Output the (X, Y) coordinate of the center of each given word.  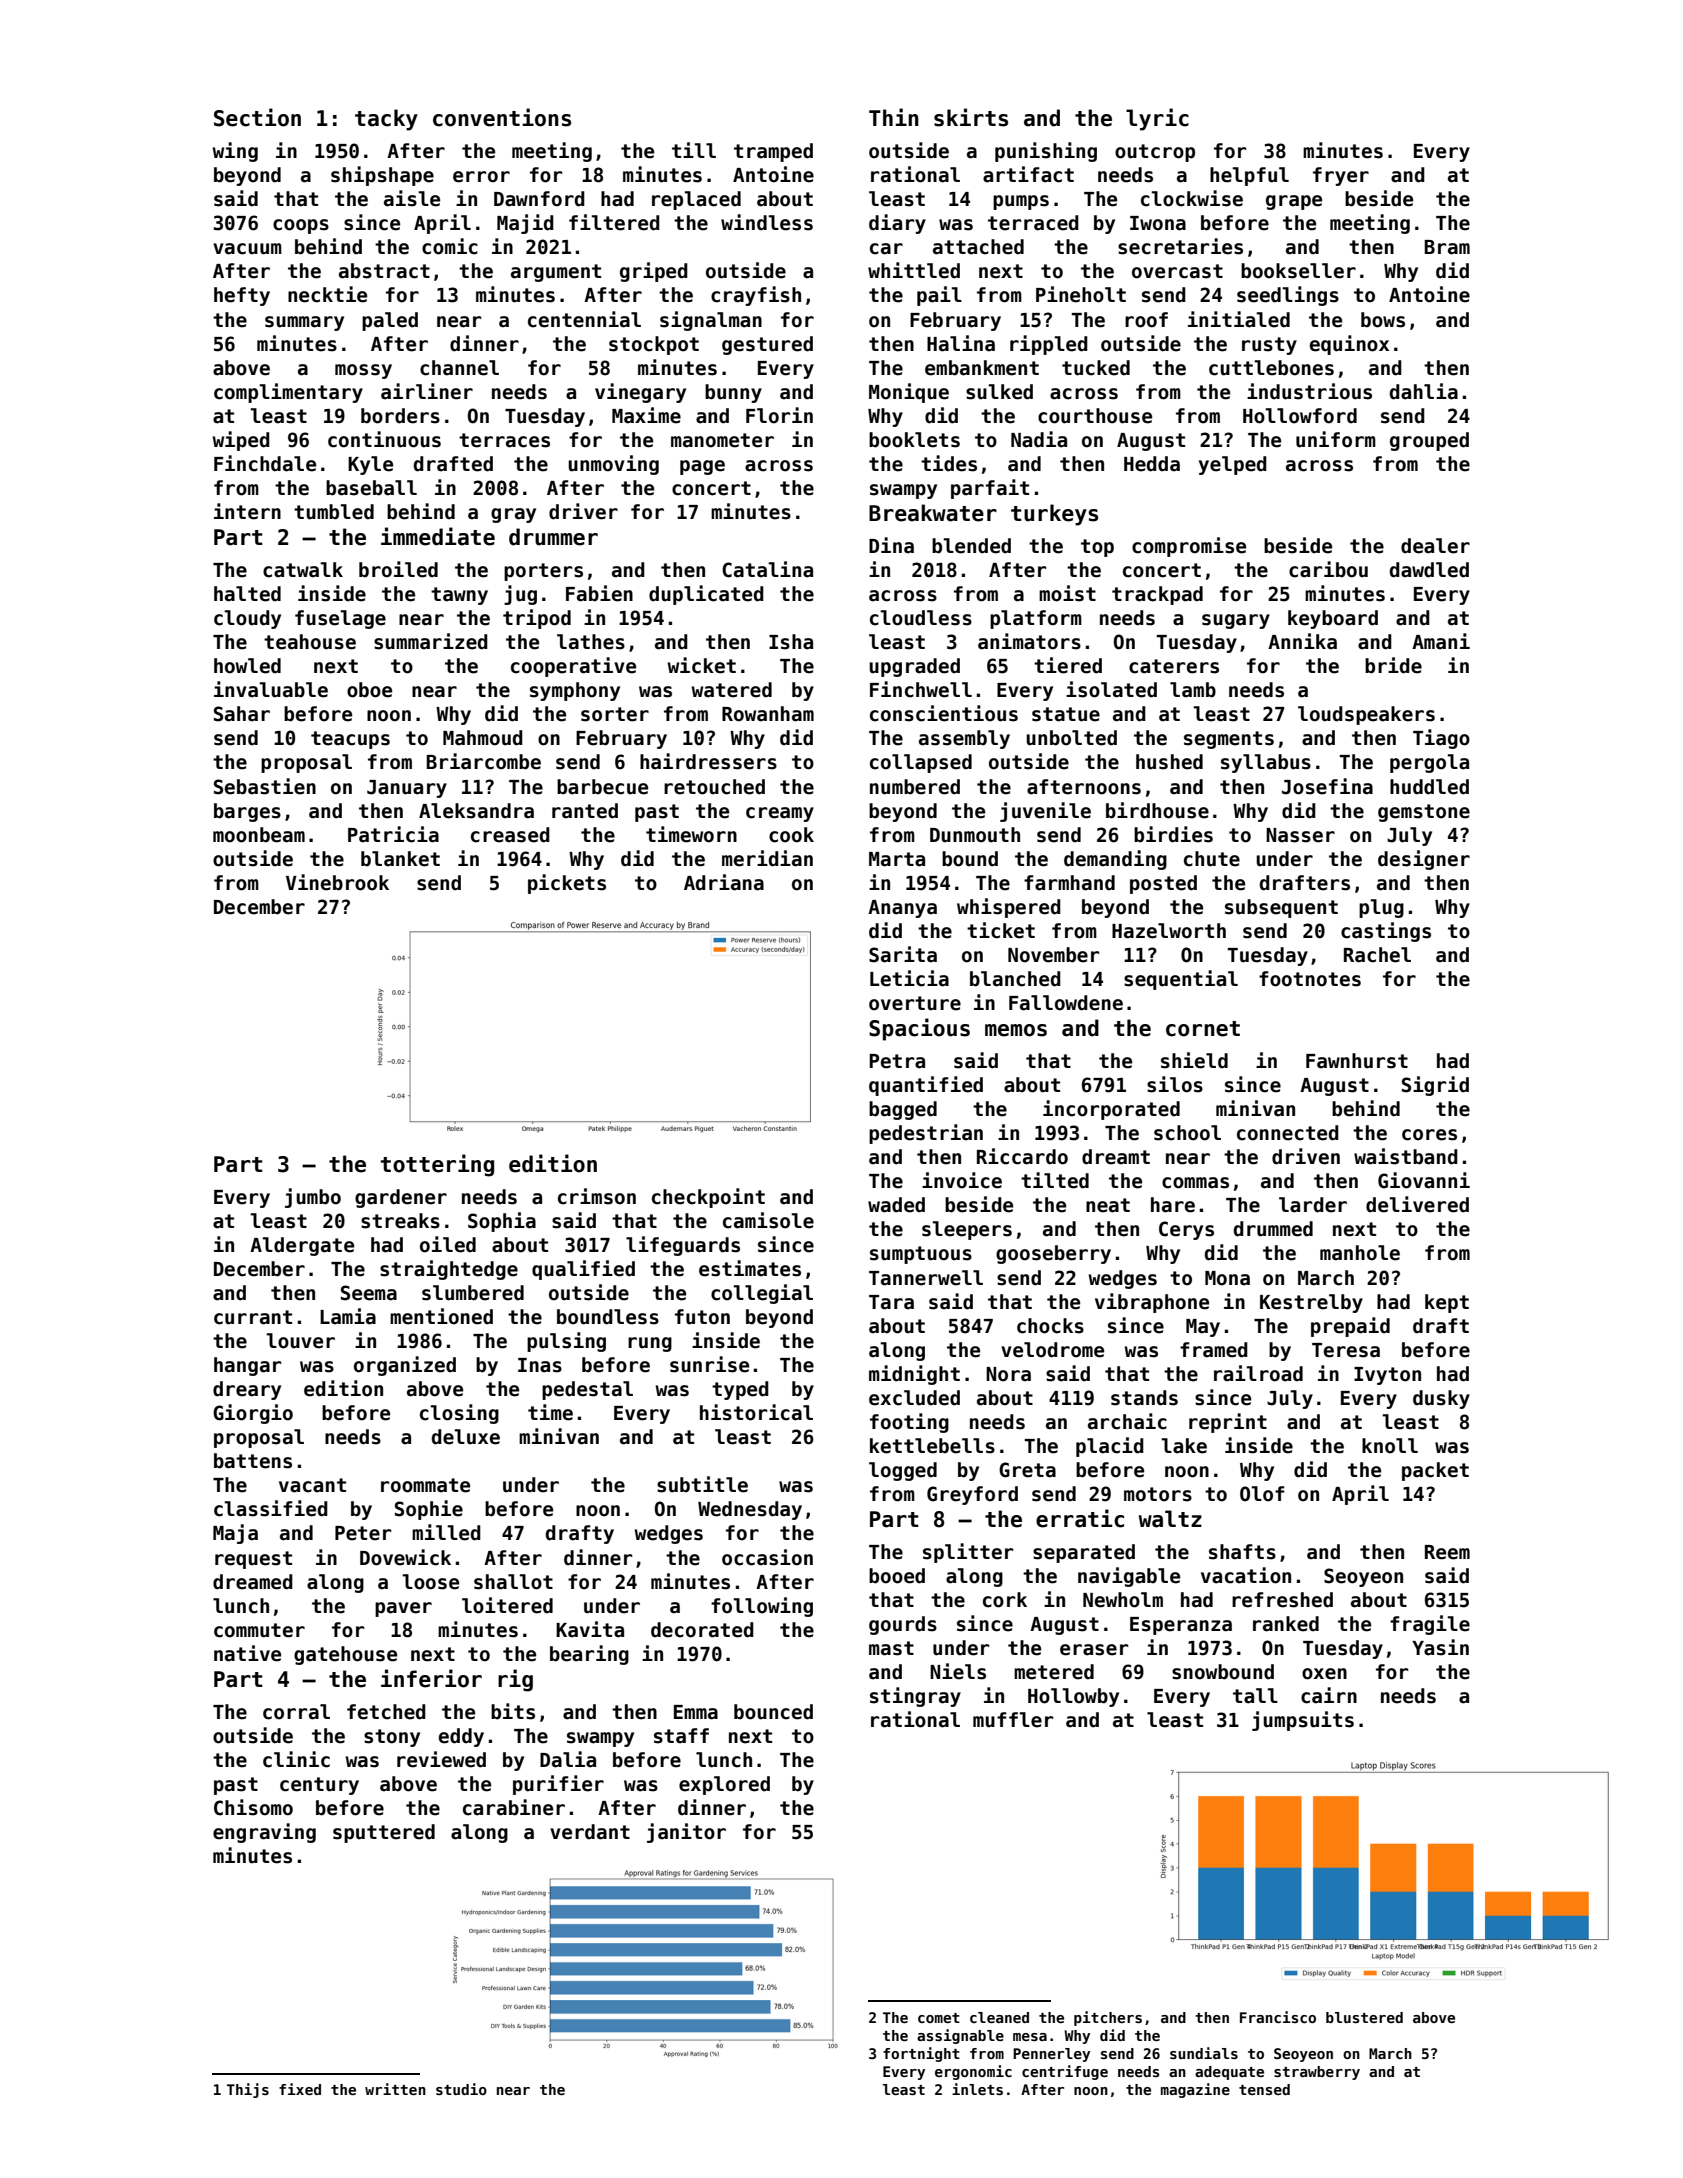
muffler (1013, 1720)
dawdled (1429, 570)
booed (897, 1576)
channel (459, 368)
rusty (1269, 346)
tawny (459, 596)
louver (300, 1341)
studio (461, 2089)
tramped (773, 152)
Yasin (1440, 1647)
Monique (909, 393)
